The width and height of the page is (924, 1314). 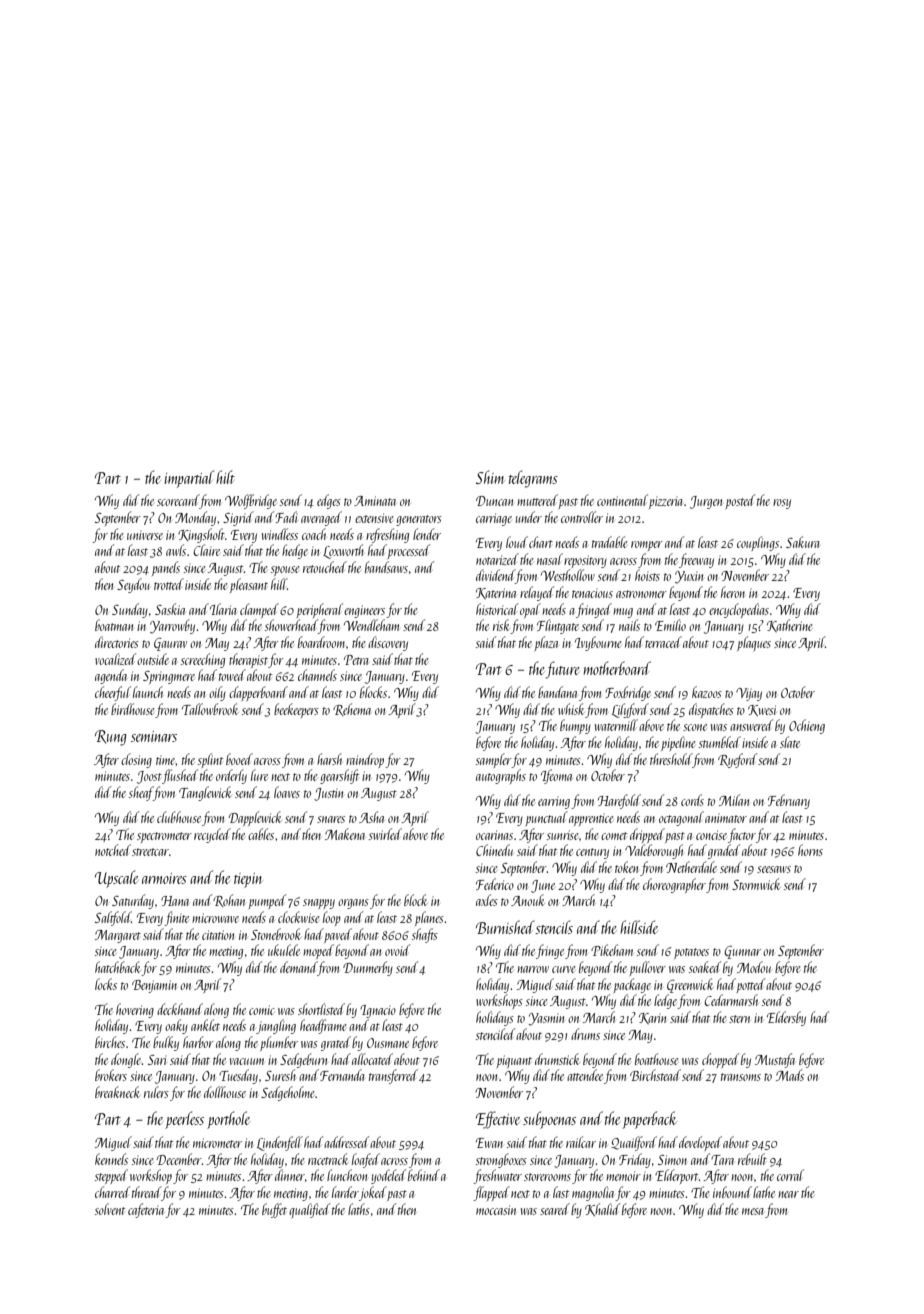 What do you see at coordinates (810, 850) in the page?
I see `horns` at bounding box center [810, 850].
